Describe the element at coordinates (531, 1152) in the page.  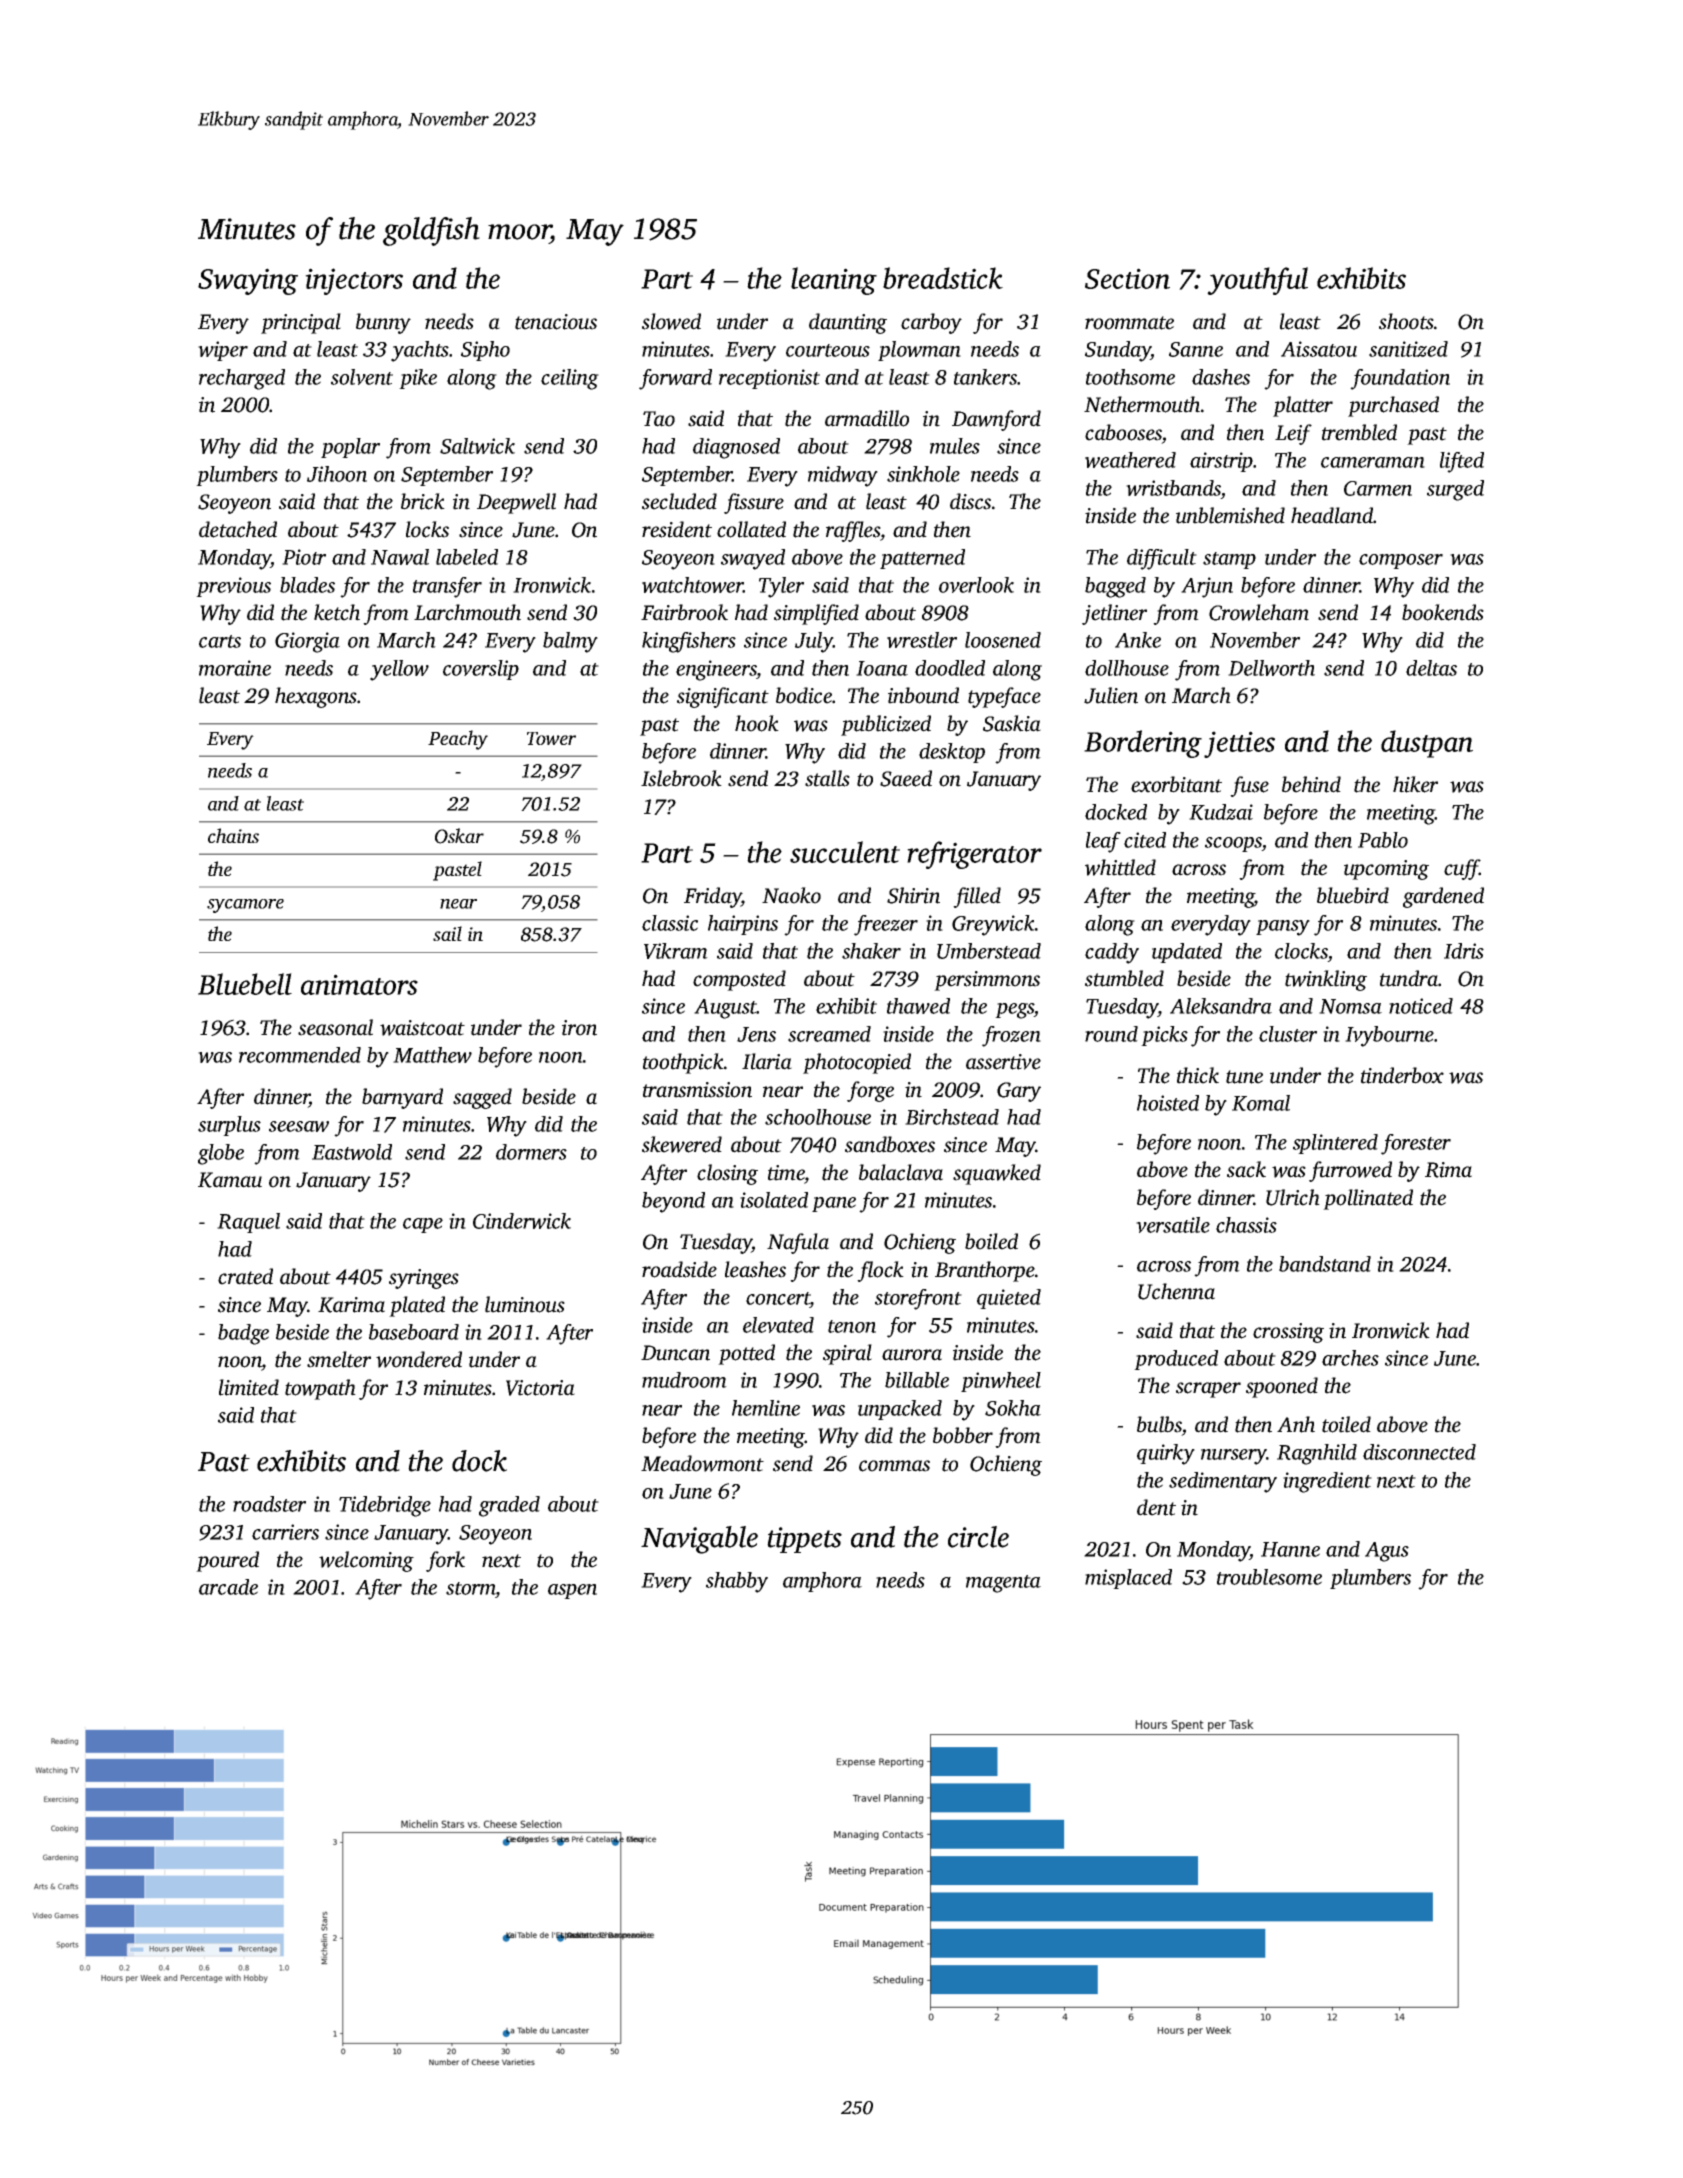
I see `dormers` at that location.
